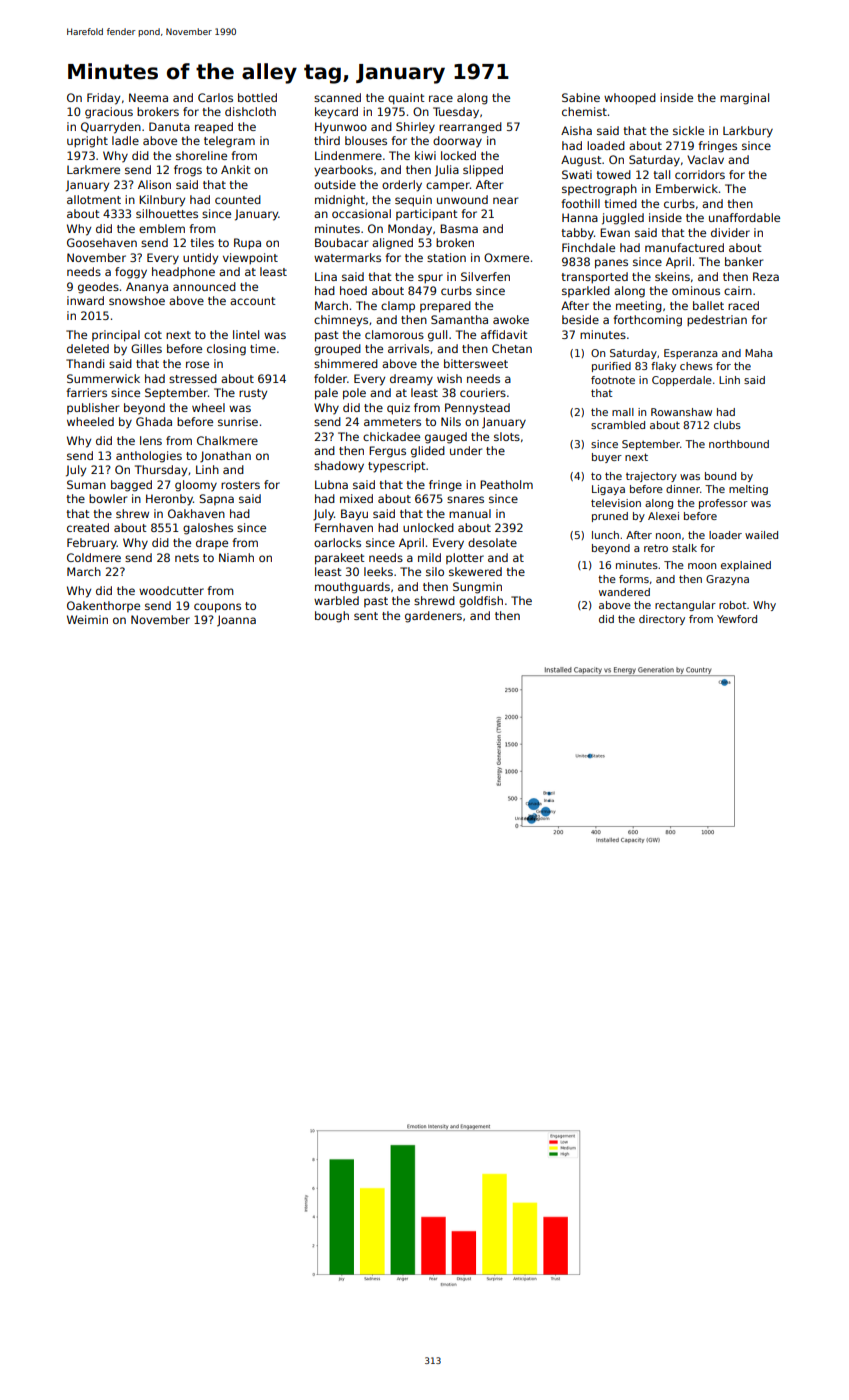 The width and height of the screenshot is (849, 1400). Describe the element at coordinates (623, 219) in the screenshot. I see `juggled` at that location.
